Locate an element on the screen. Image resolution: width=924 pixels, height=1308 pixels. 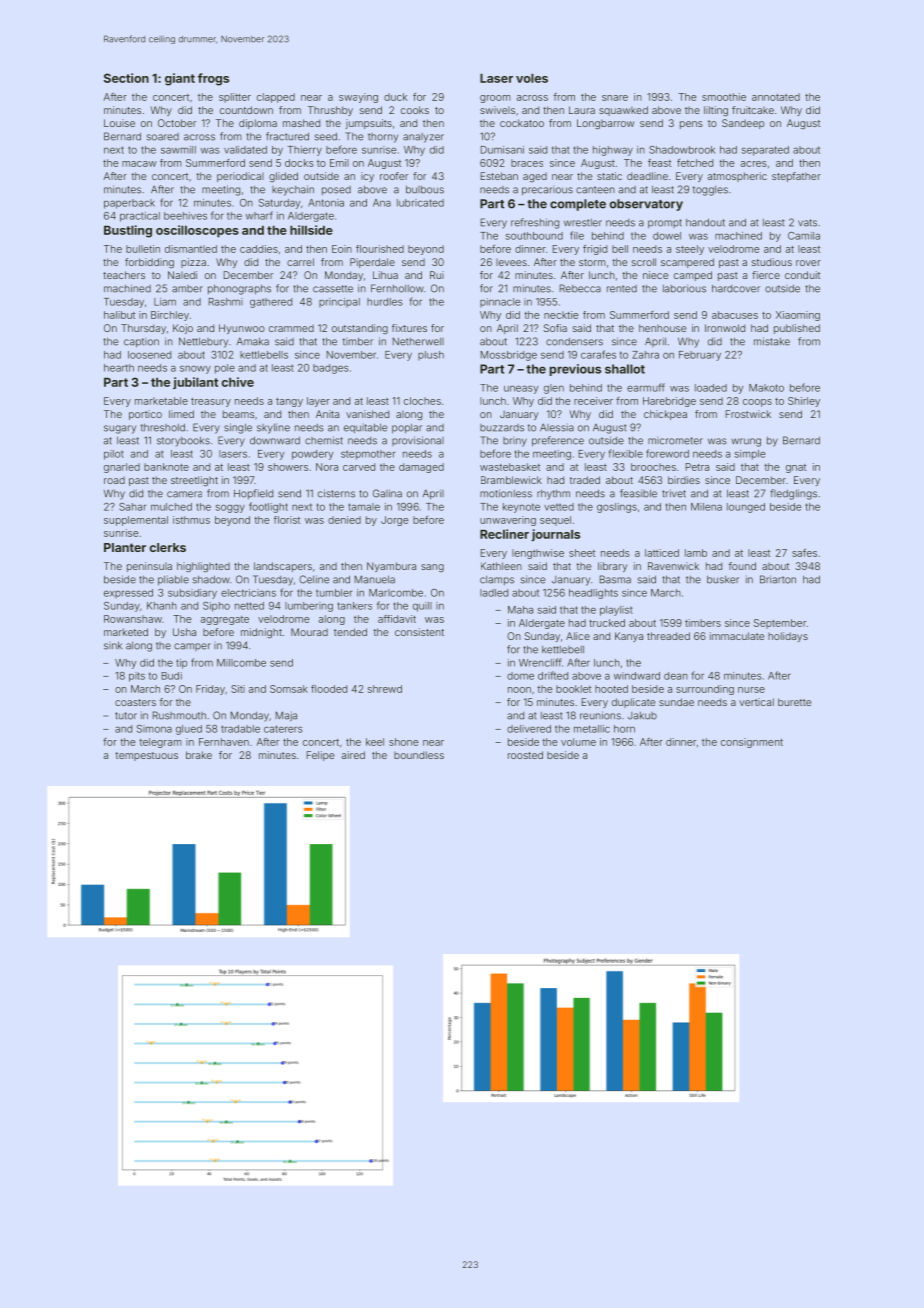
Milena is located at coordinates (706, 507).
